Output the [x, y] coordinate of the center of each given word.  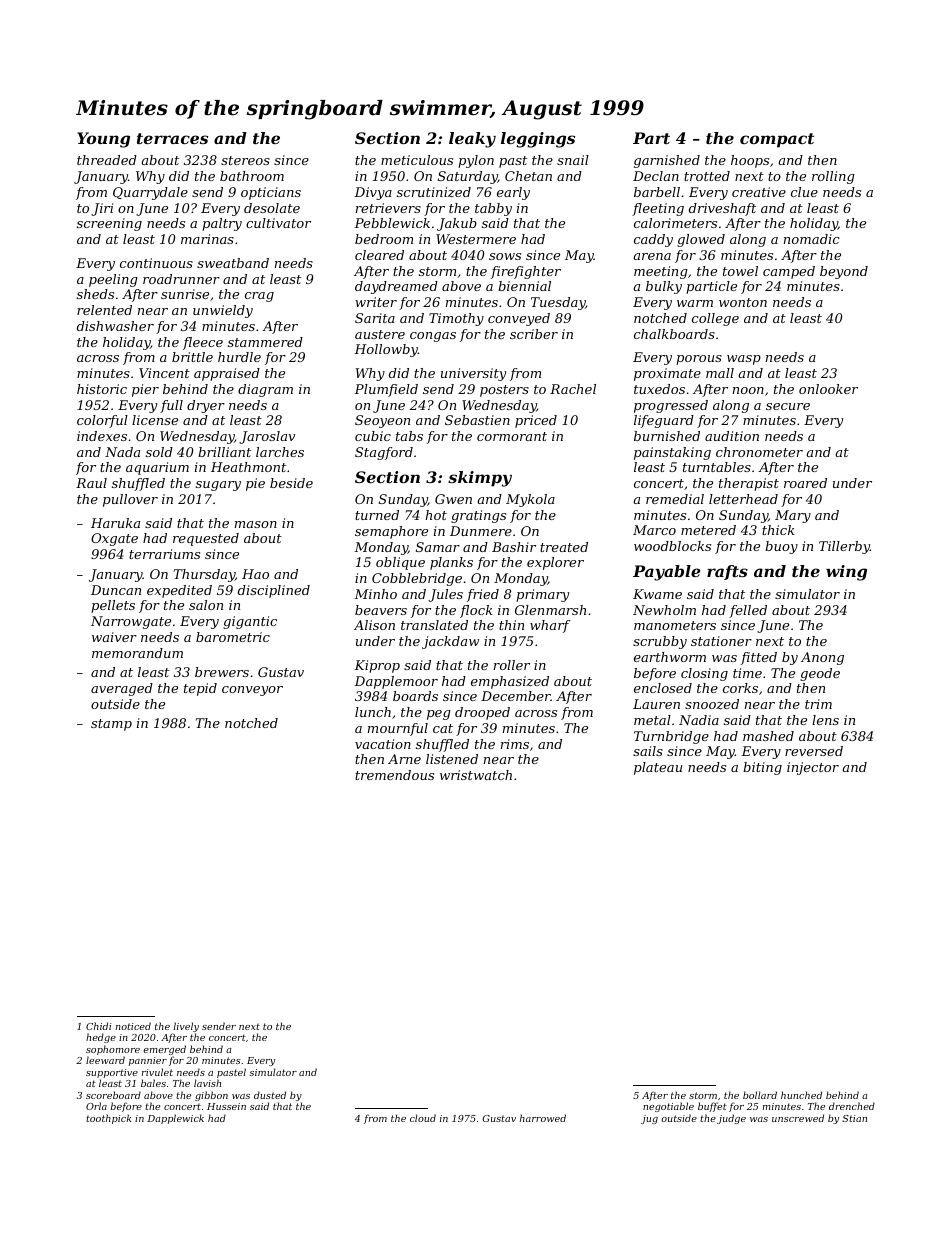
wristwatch [476, 775]
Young [103, 140]
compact [777, 140]
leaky [472, 140]
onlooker [828, 389]
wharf [550, 626]
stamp [111, 725]
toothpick [109, 1119]
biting [762, 768]
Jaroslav [267, 437]
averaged [122, 689]
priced [536, 421]
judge [731, 1119]
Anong [822, 658]
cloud [423, 1118]
